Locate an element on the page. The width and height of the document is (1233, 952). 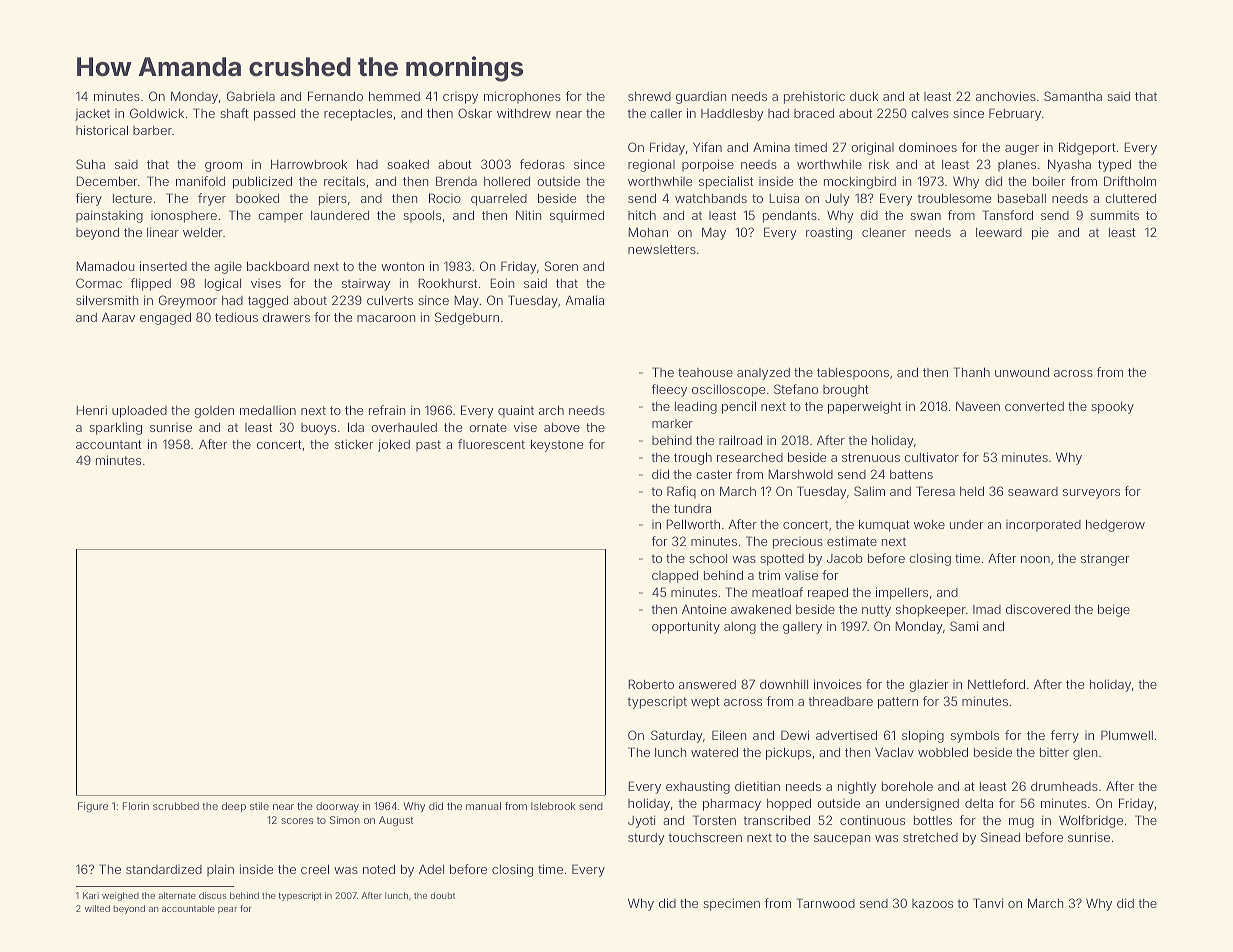
anchovies is located at coordinates (1006, 96).
